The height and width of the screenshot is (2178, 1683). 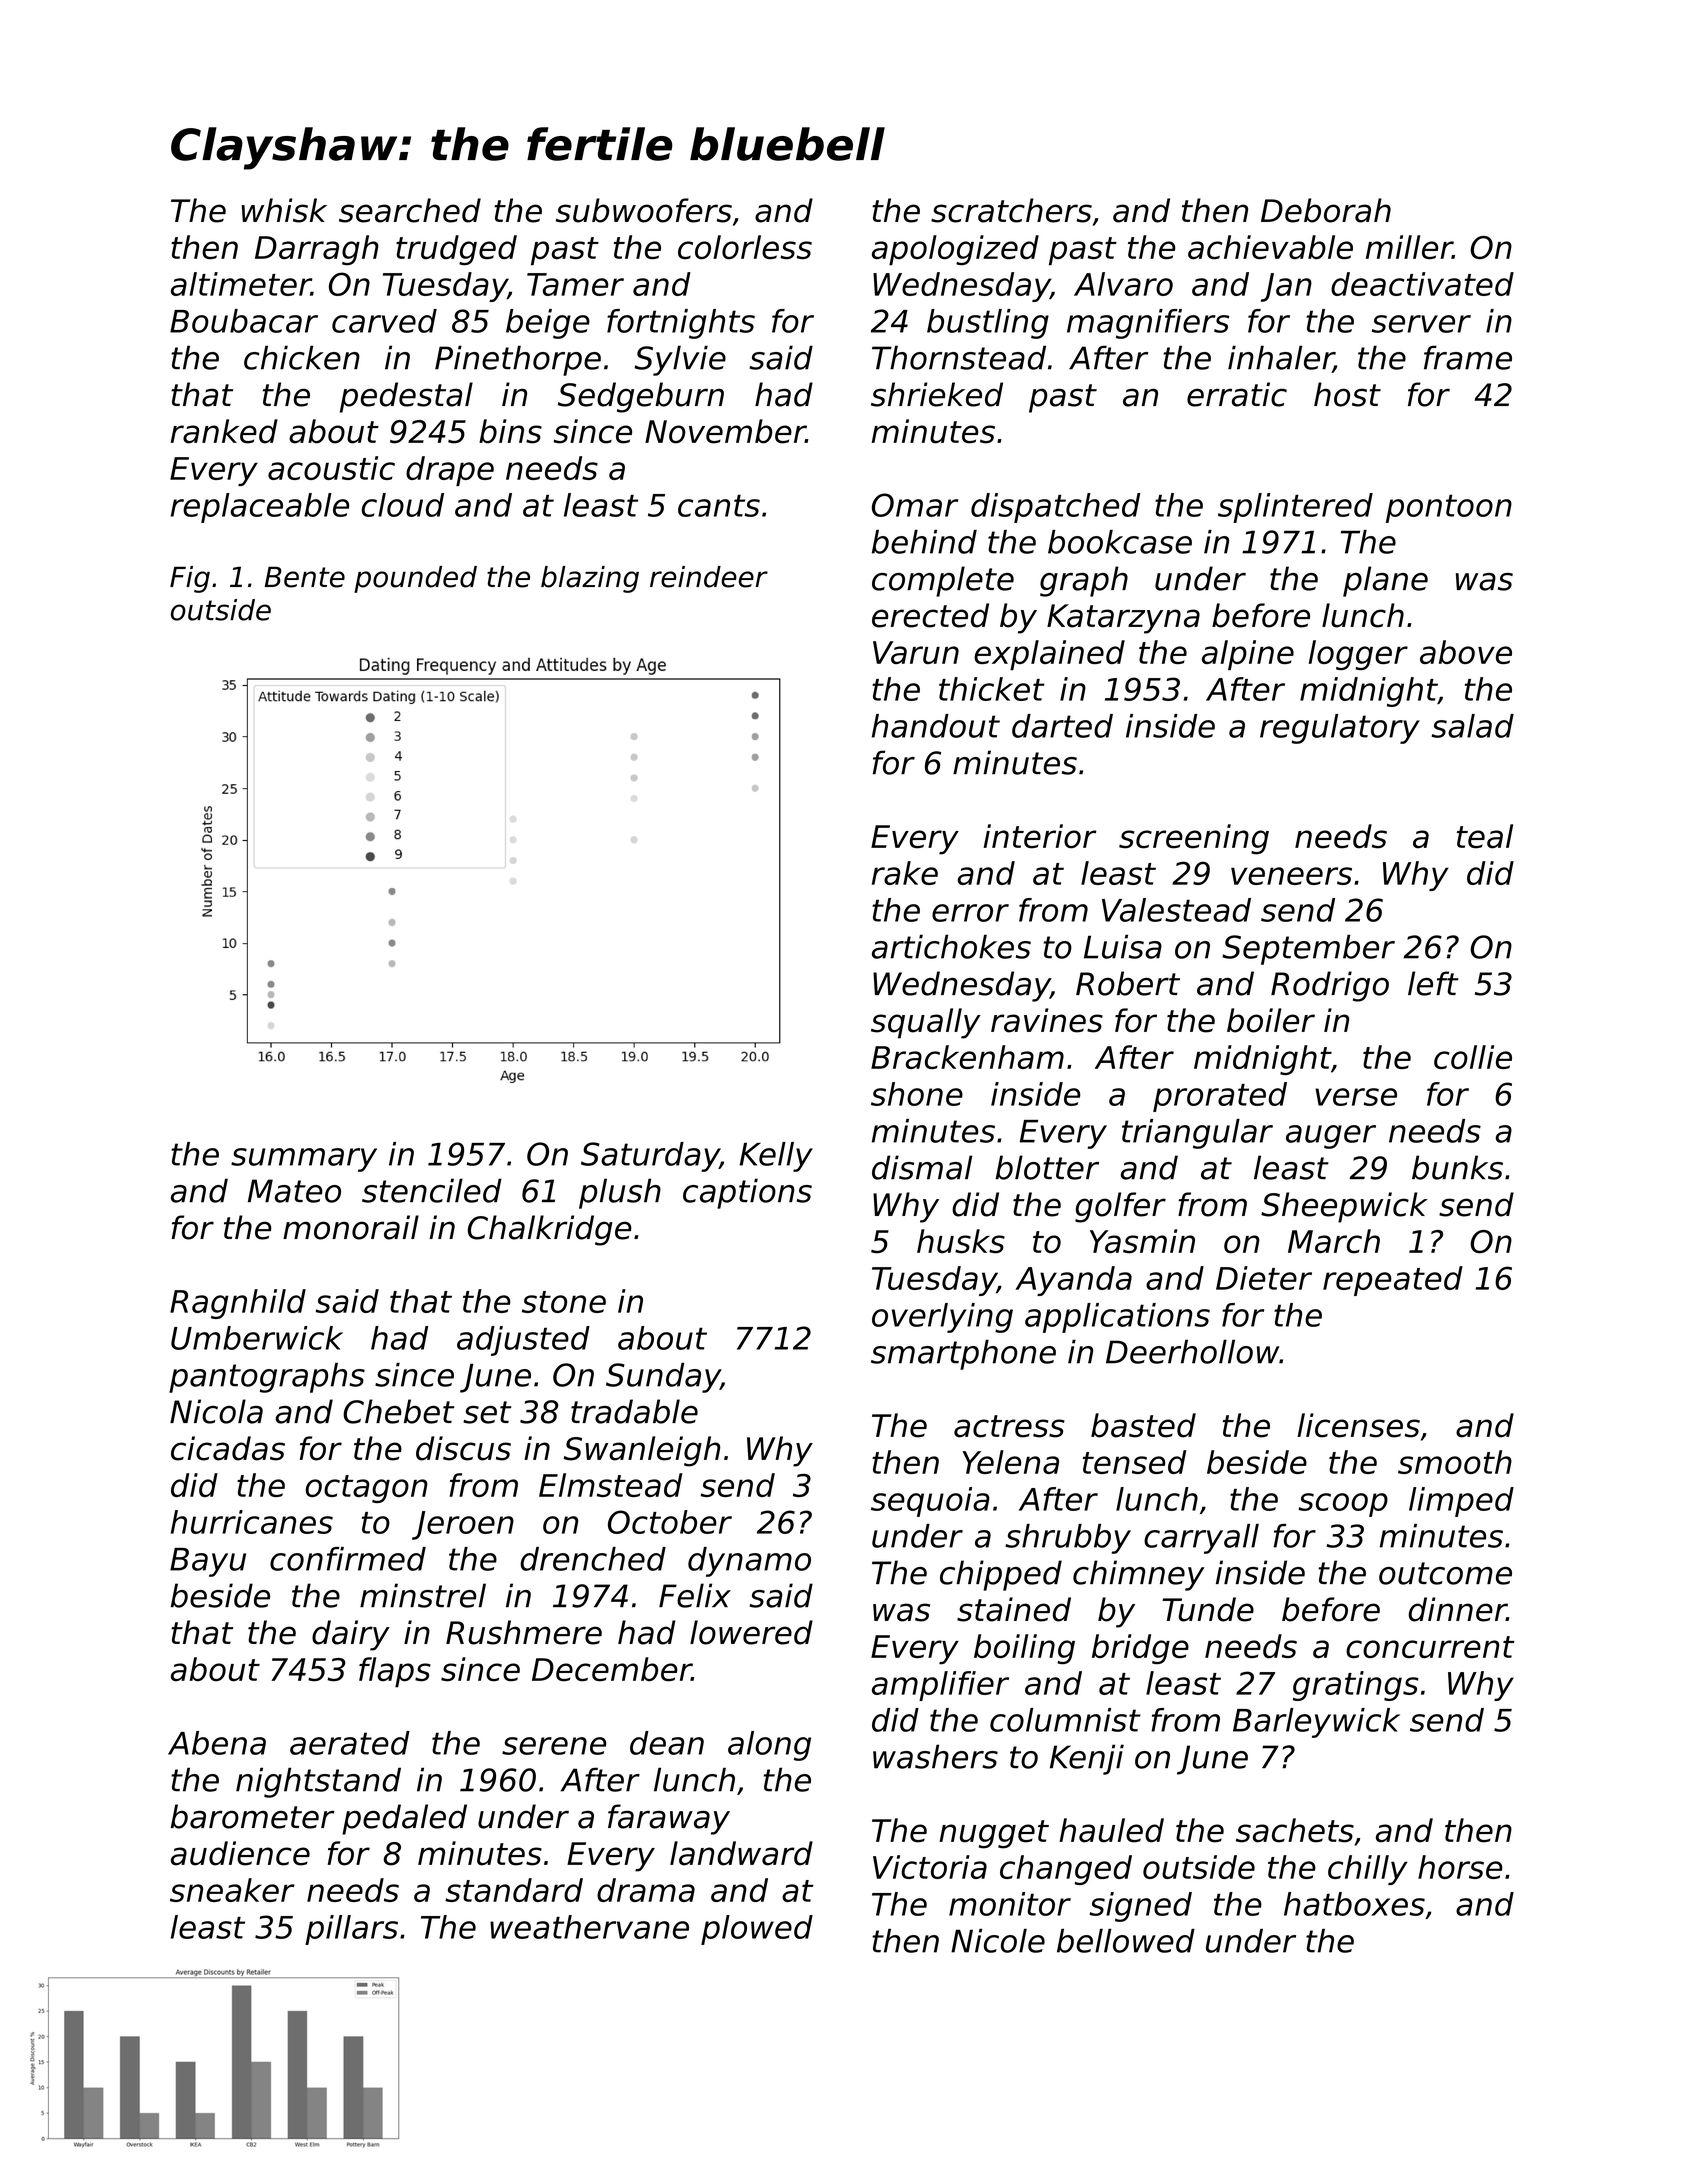 I want to click on Deborah, so click(x=1326, y=210).
